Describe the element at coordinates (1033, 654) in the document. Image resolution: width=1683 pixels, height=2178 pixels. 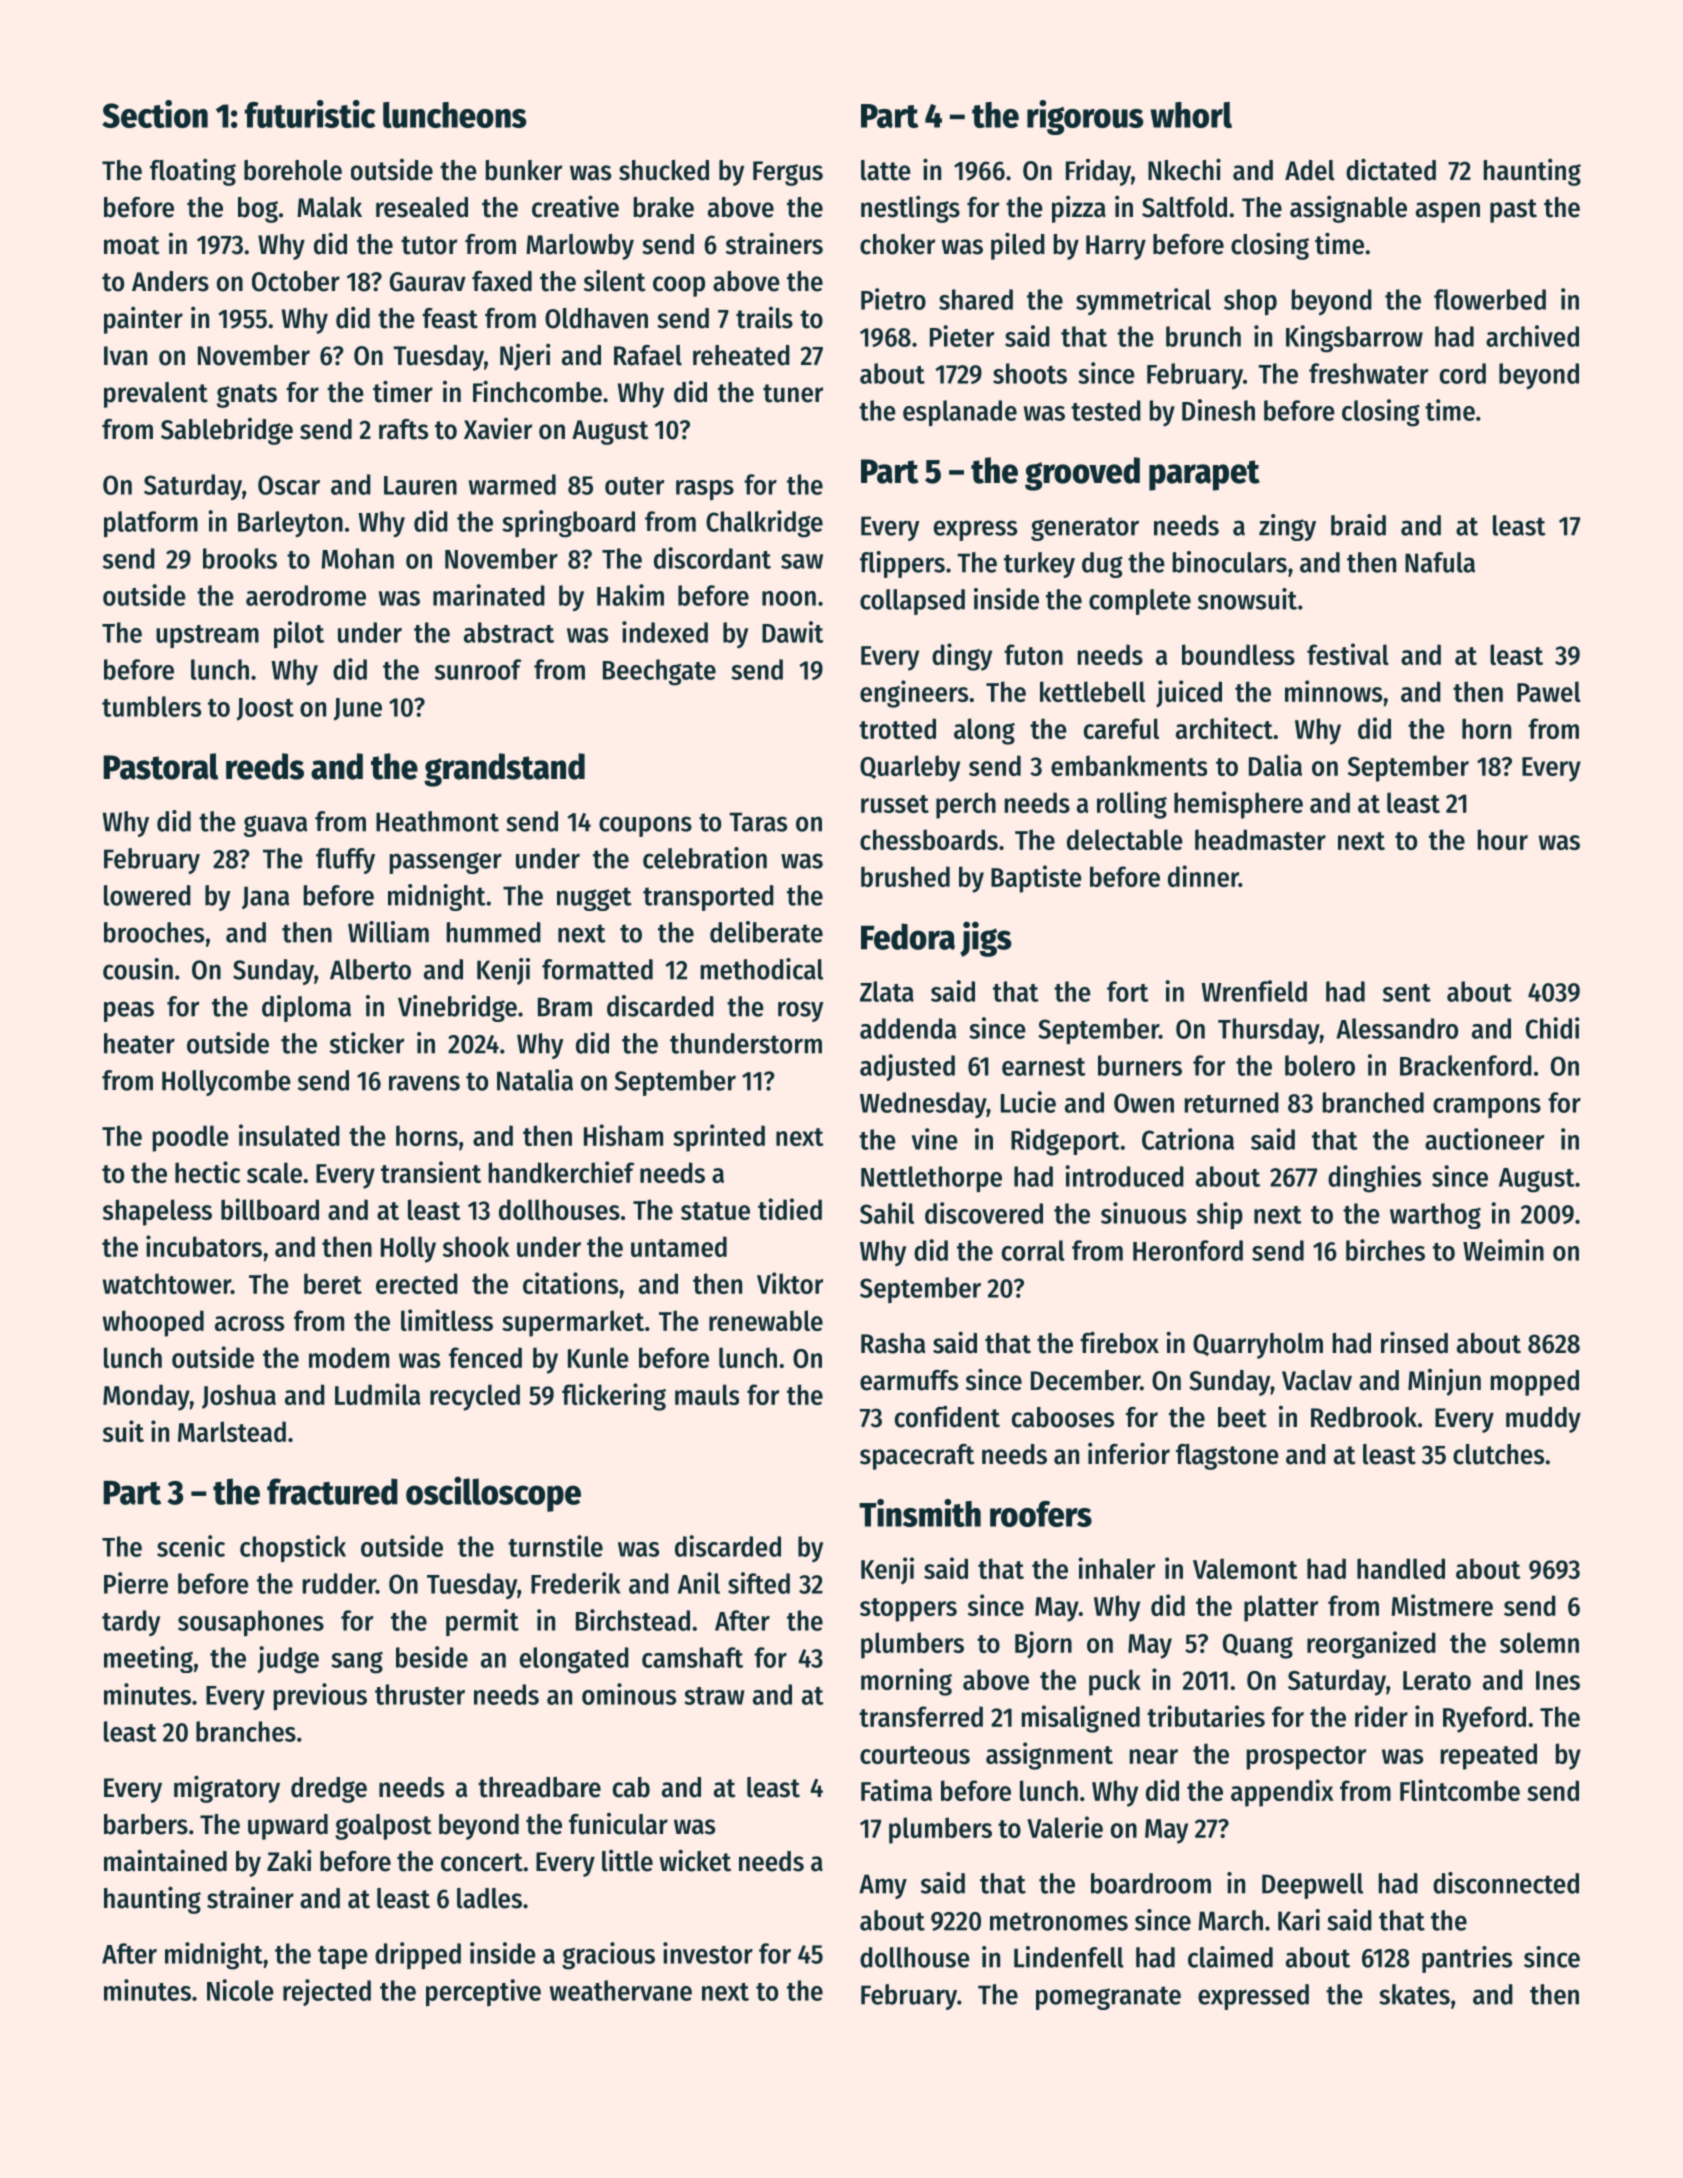
I see `futon` at that location.
